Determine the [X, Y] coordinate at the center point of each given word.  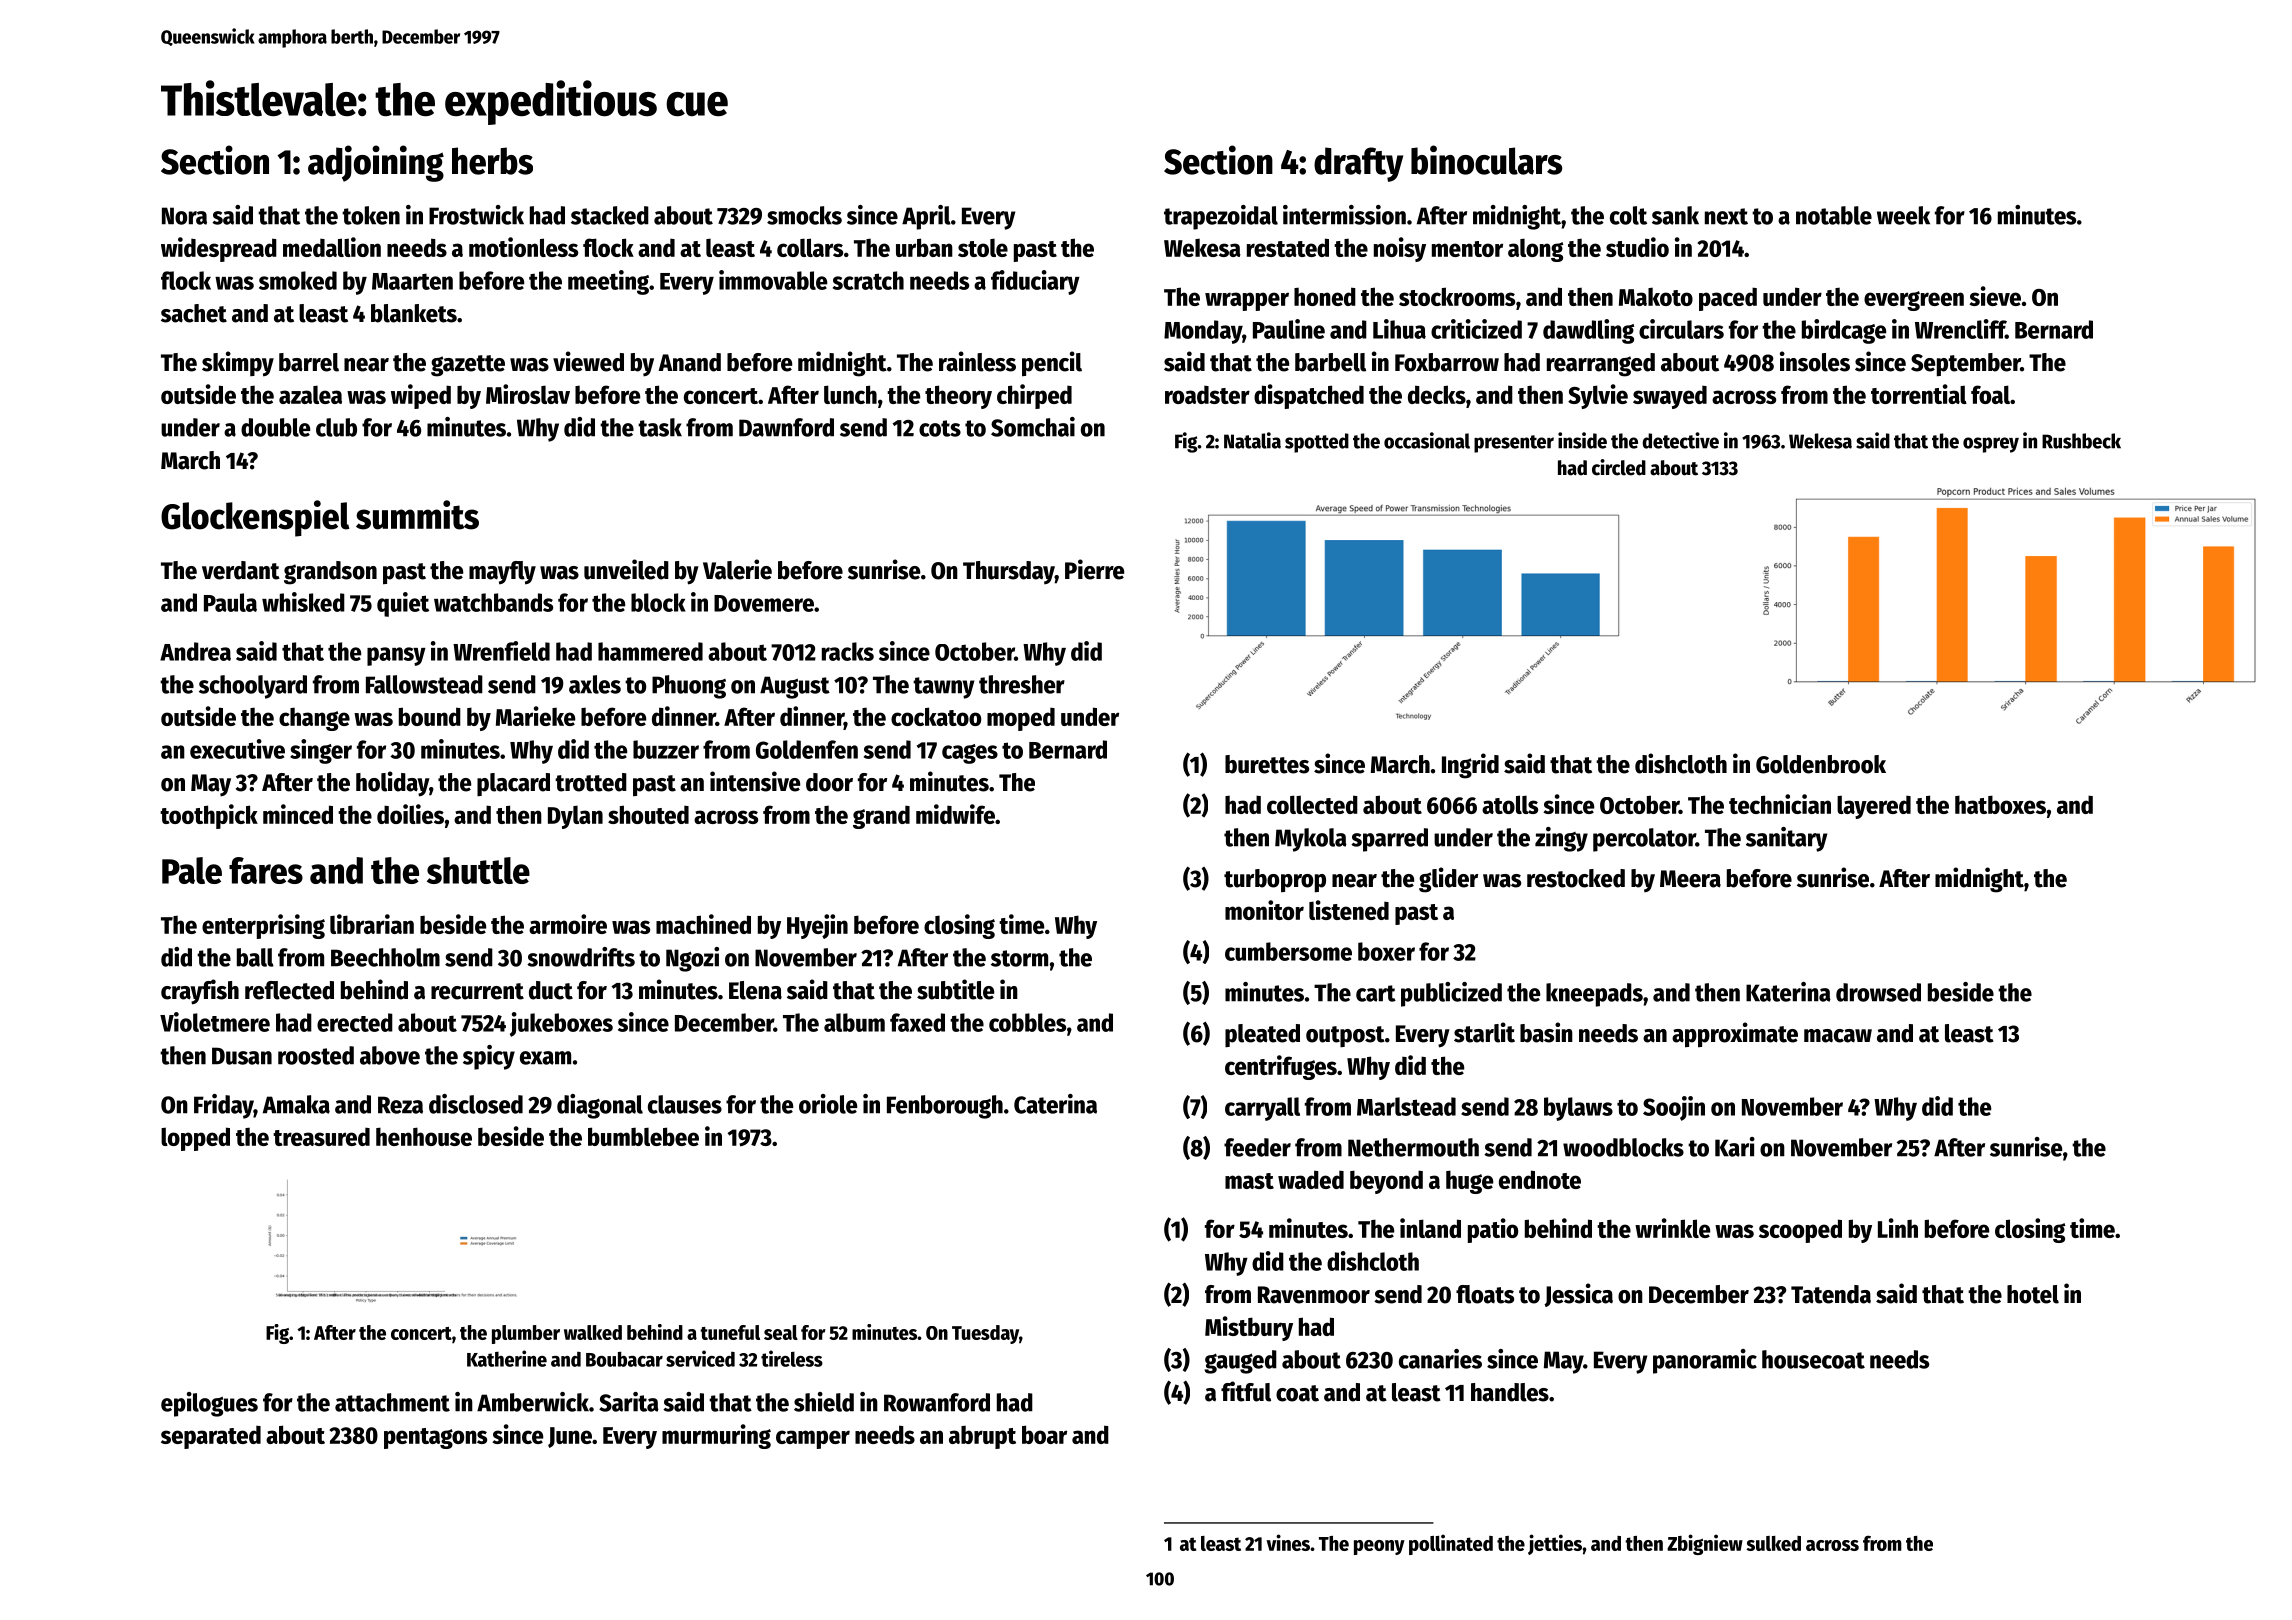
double [275, 427]
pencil [1052, 364]
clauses [685, 1104]
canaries [1440, 1359]
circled [1619, 467]
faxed [917, 1022]
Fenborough [945, 1107]
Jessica [1578, 1295]
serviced [700, 1358]
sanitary [1787, 839]
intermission [1344, 215]
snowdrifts [581, 957]
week [1903, 215]
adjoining [376, 163]
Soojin [1674, 1108]
